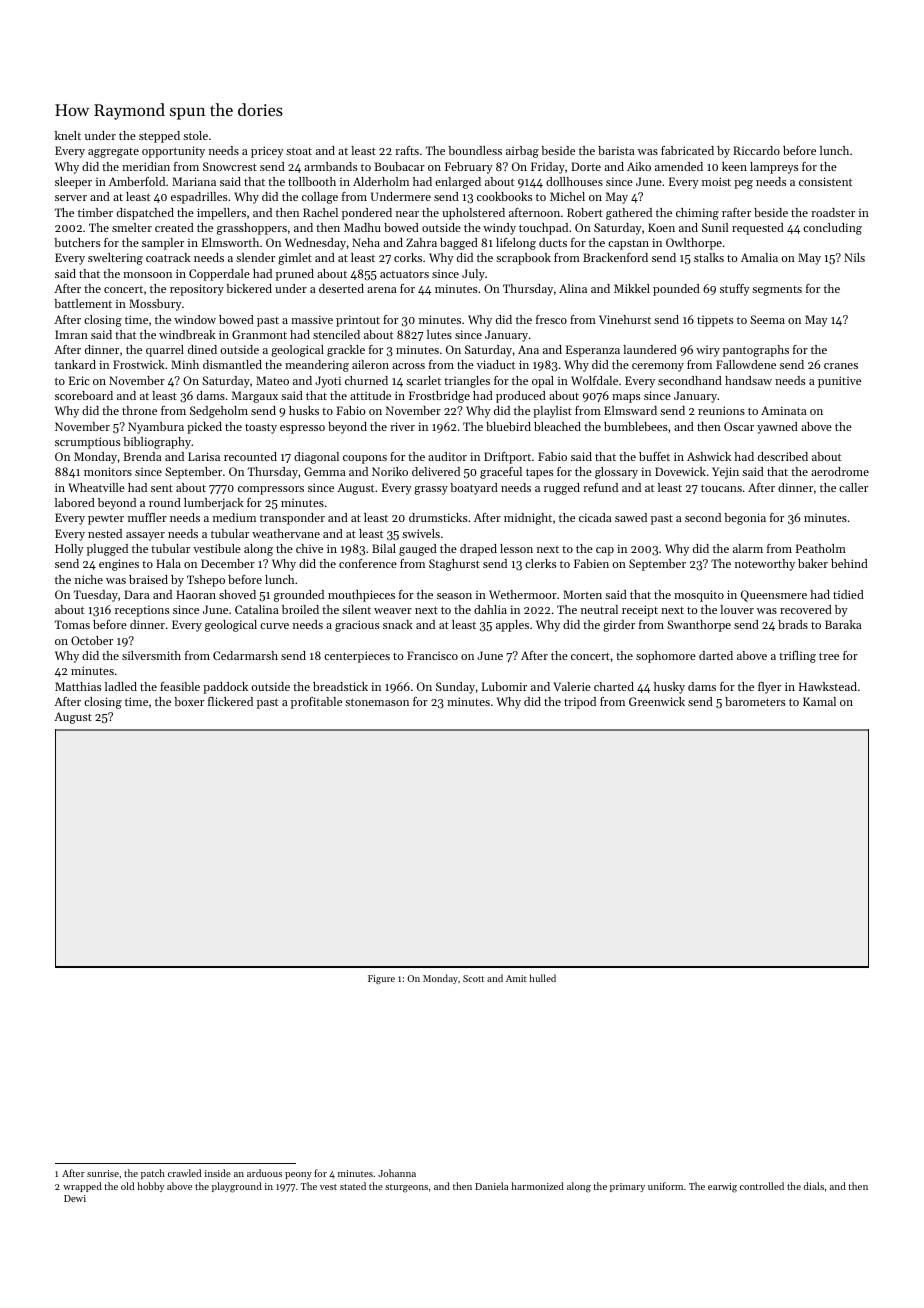 The image size is (924, 1308). What do you see at coordinates (474, 489) in the screenshot?
I see `boatyard` at bounding box center [474, 489].
